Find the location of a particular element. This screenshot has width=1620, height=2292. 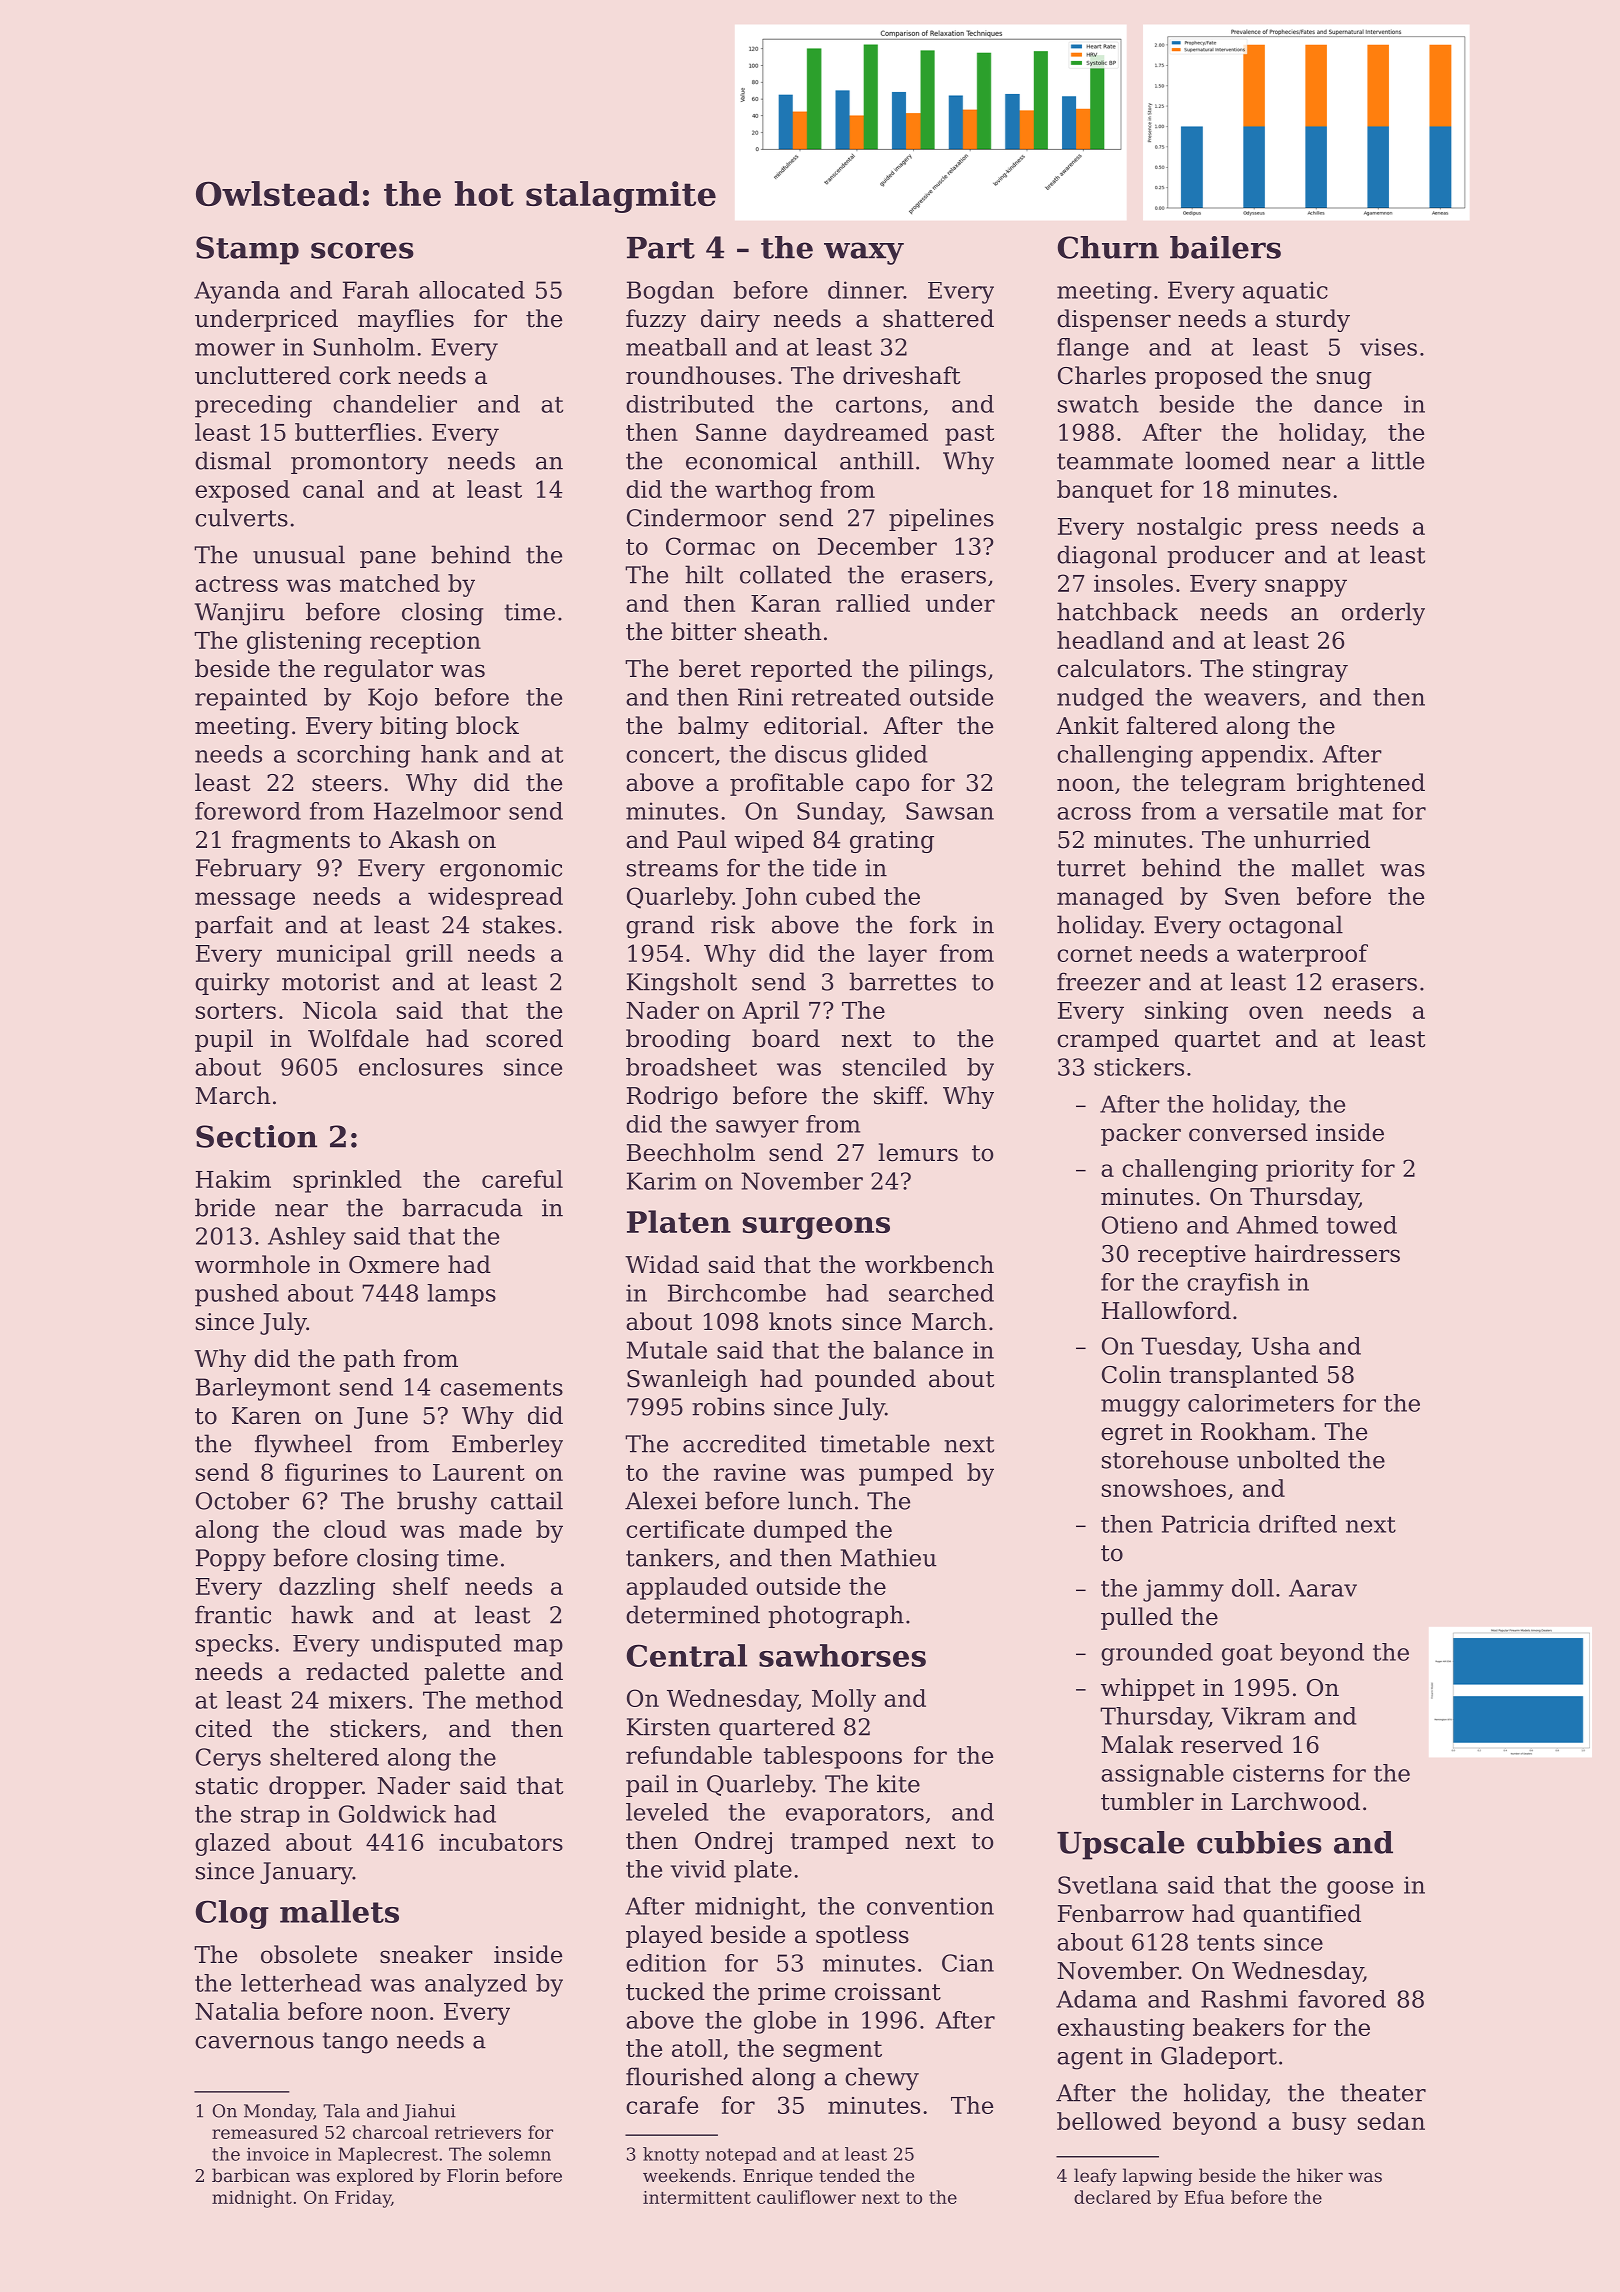

oven is located at coordinates (1276, 1012).
